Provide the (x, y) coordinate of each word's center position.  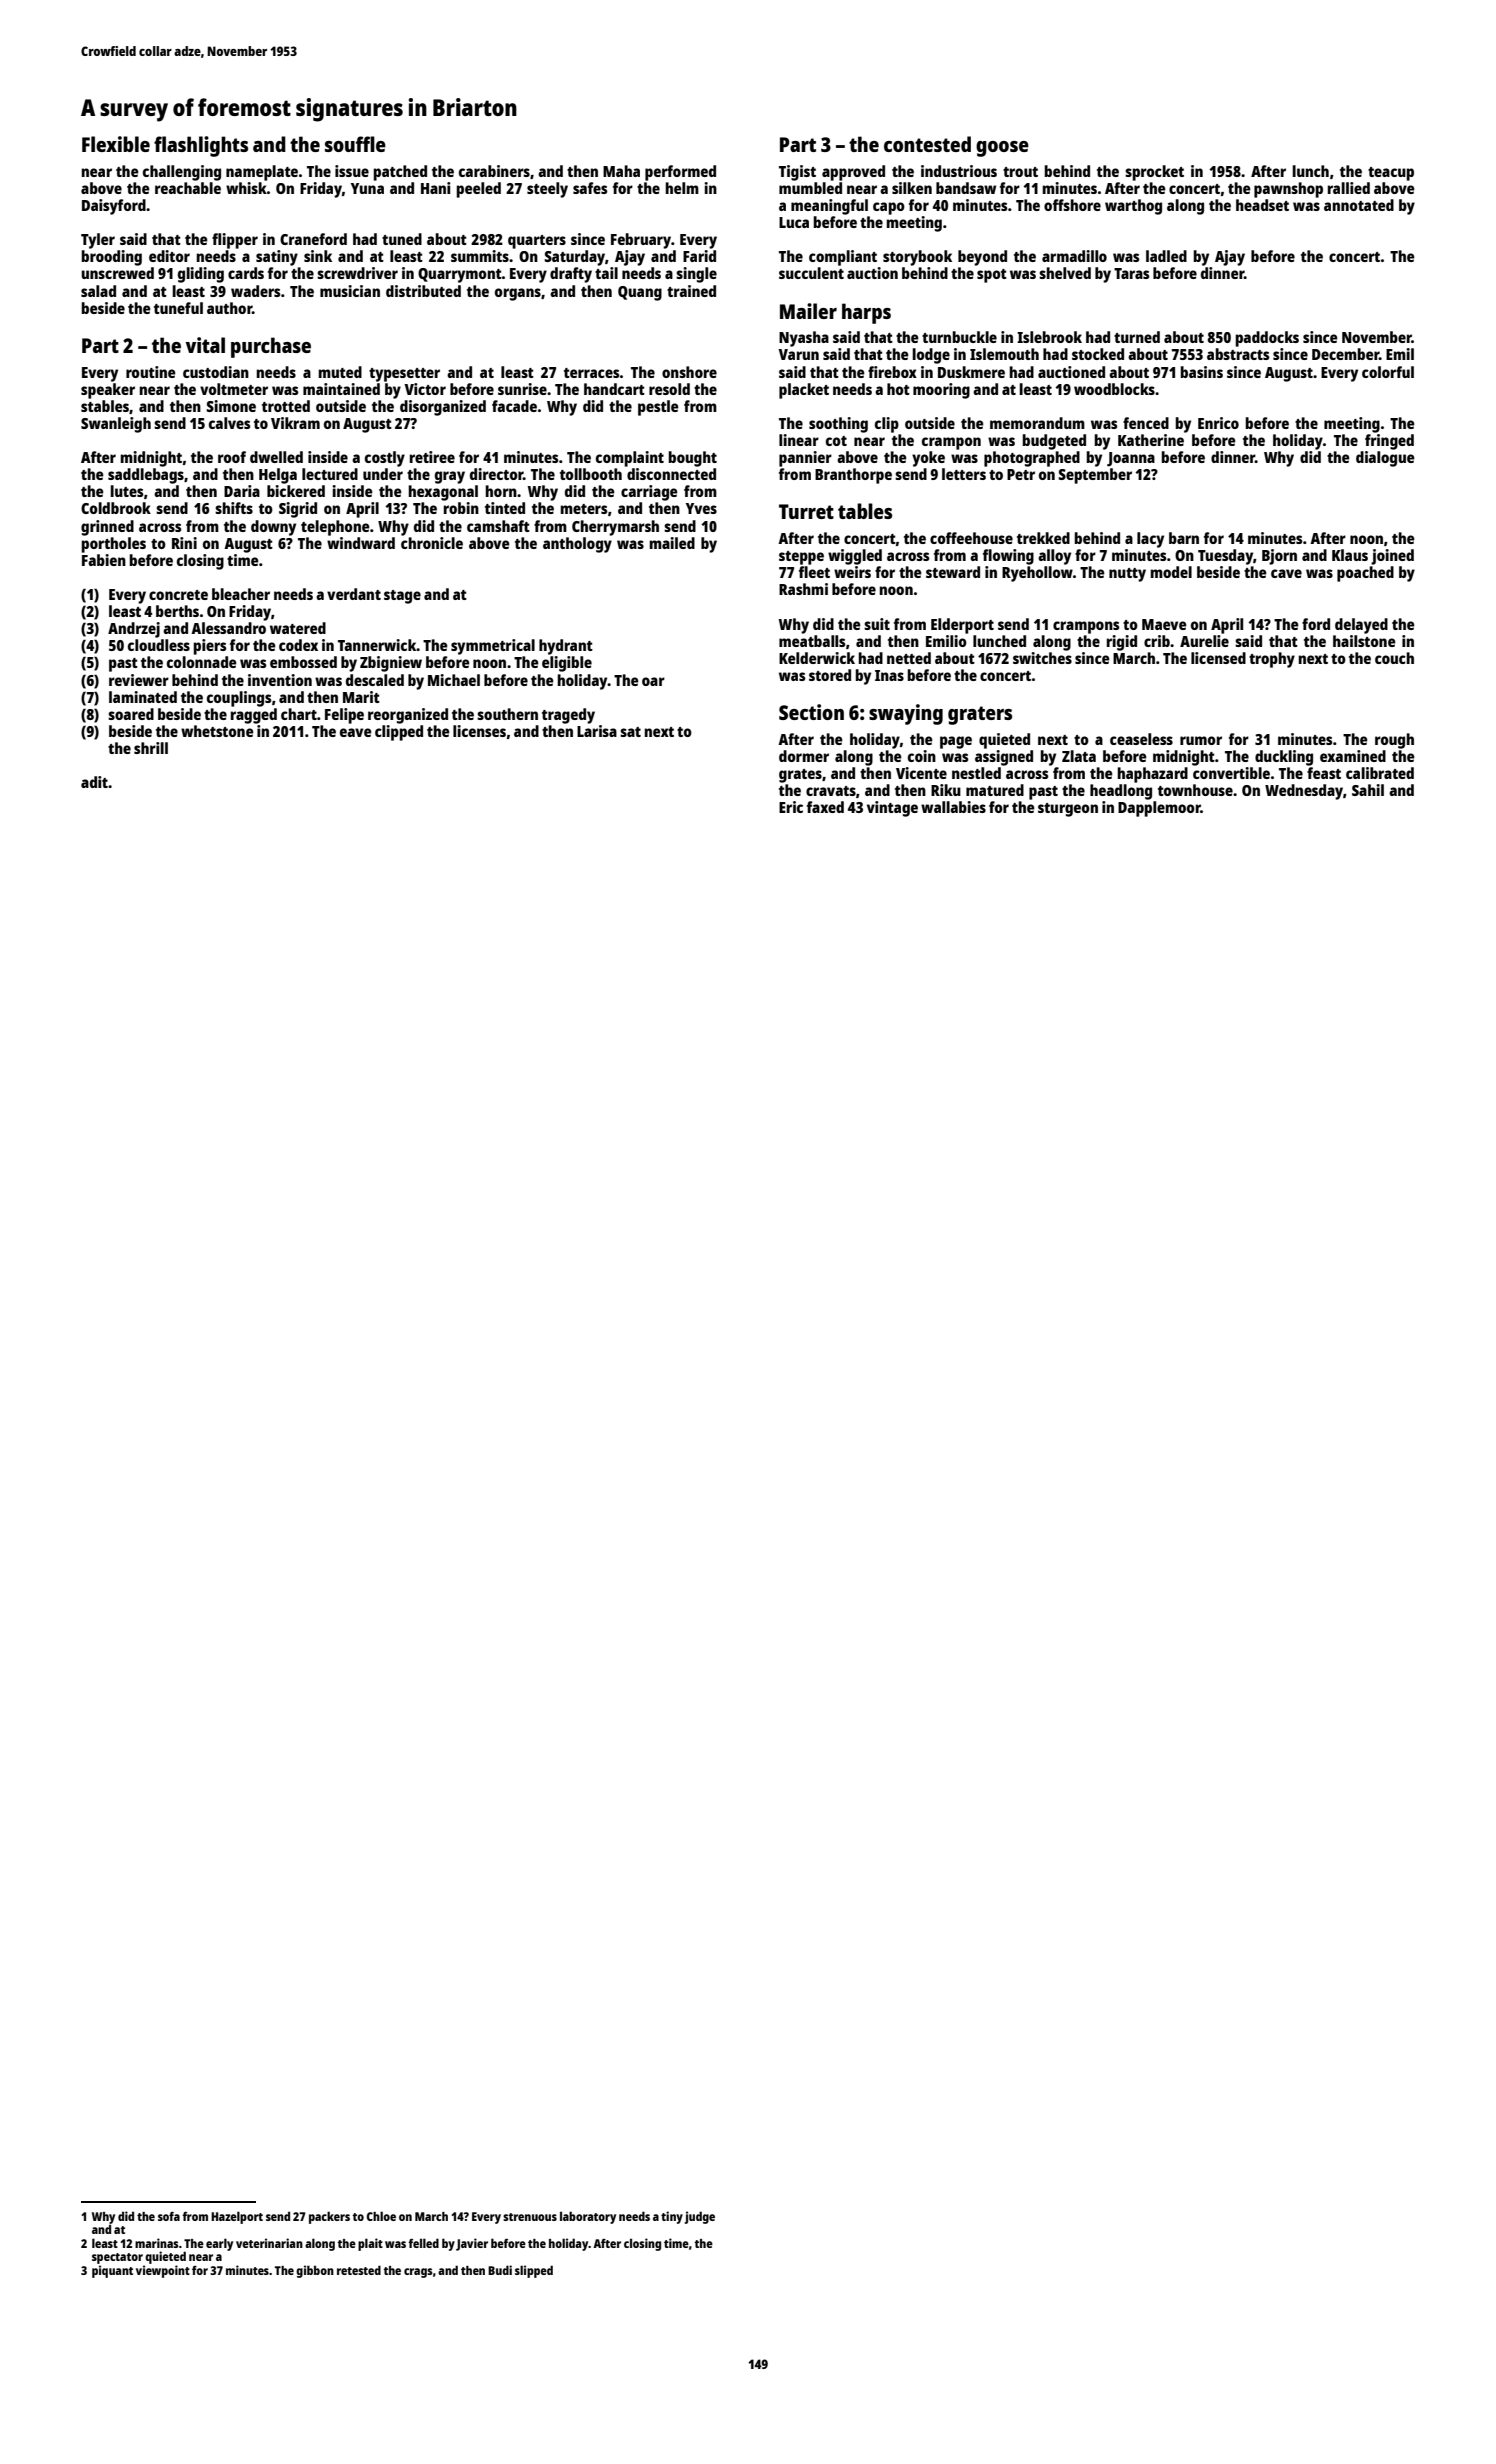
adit (94, 782)
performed (680, 173)
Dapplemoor (1159, 809)
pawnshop (1288, 190)
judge (700, 2217)
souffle (355, 144)
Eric (791, 807)
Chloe (381, 2216)
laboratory (588, 2217)
